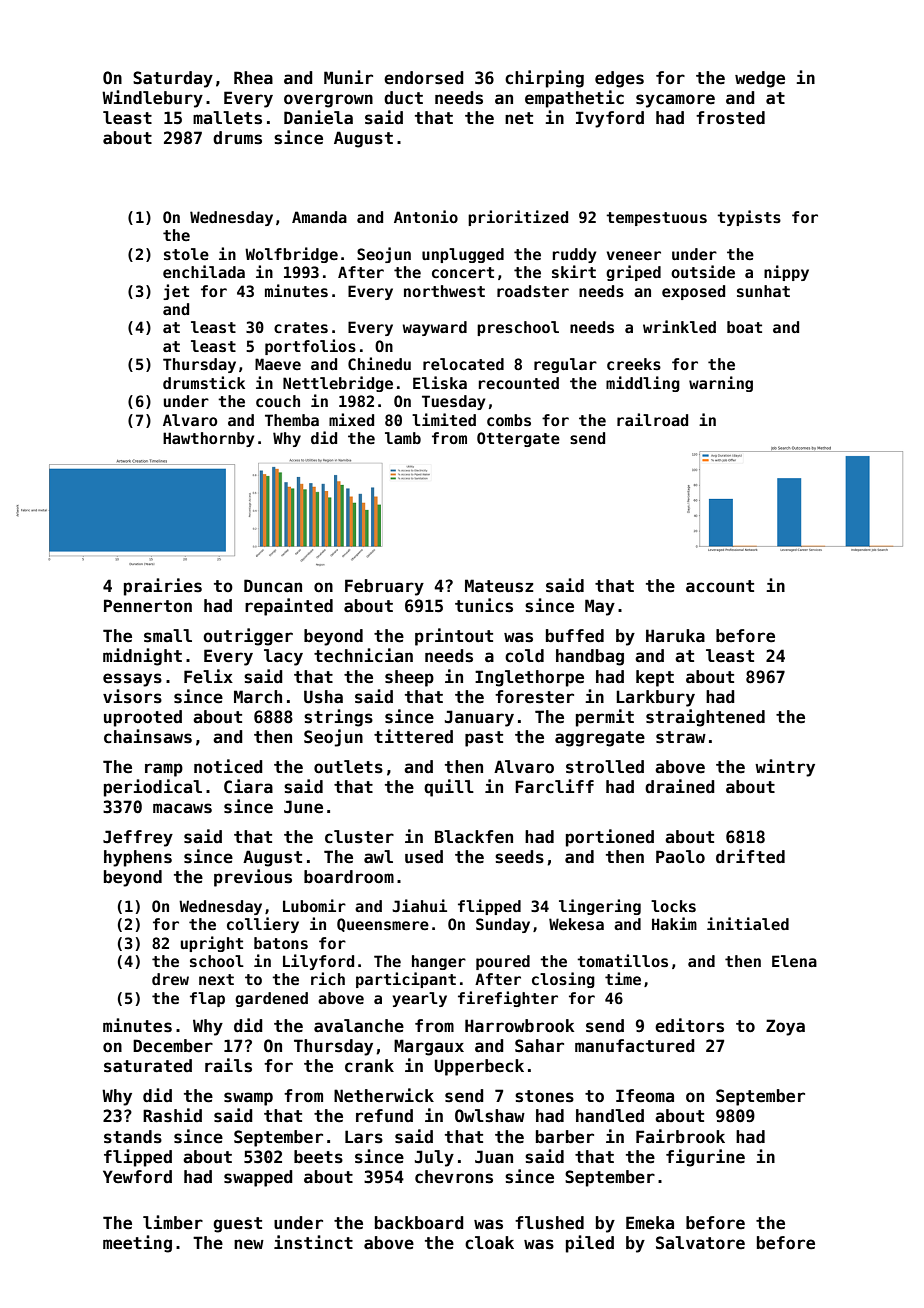  I want to click on new, so click(249, 1244).
